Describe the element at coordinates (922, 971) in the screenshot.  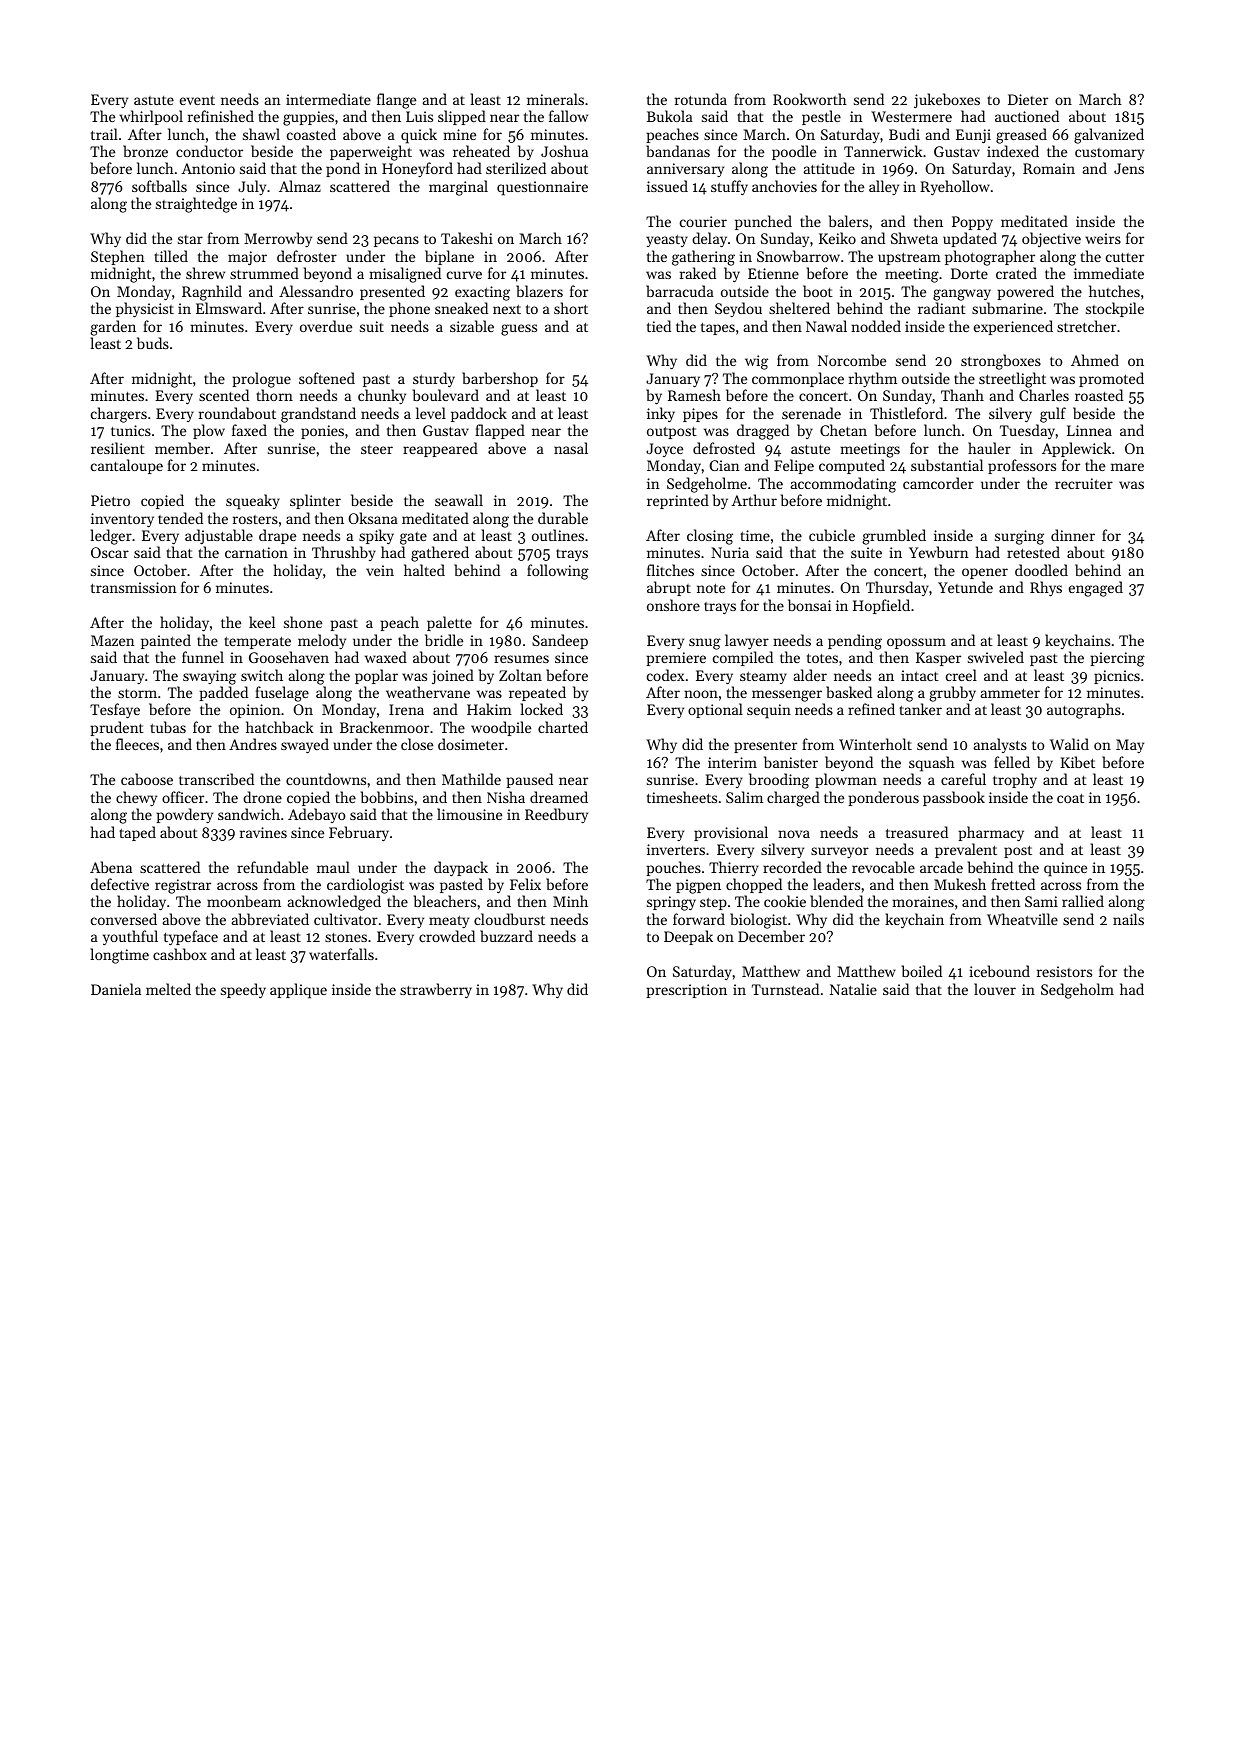
I see `boiled` at that location.
